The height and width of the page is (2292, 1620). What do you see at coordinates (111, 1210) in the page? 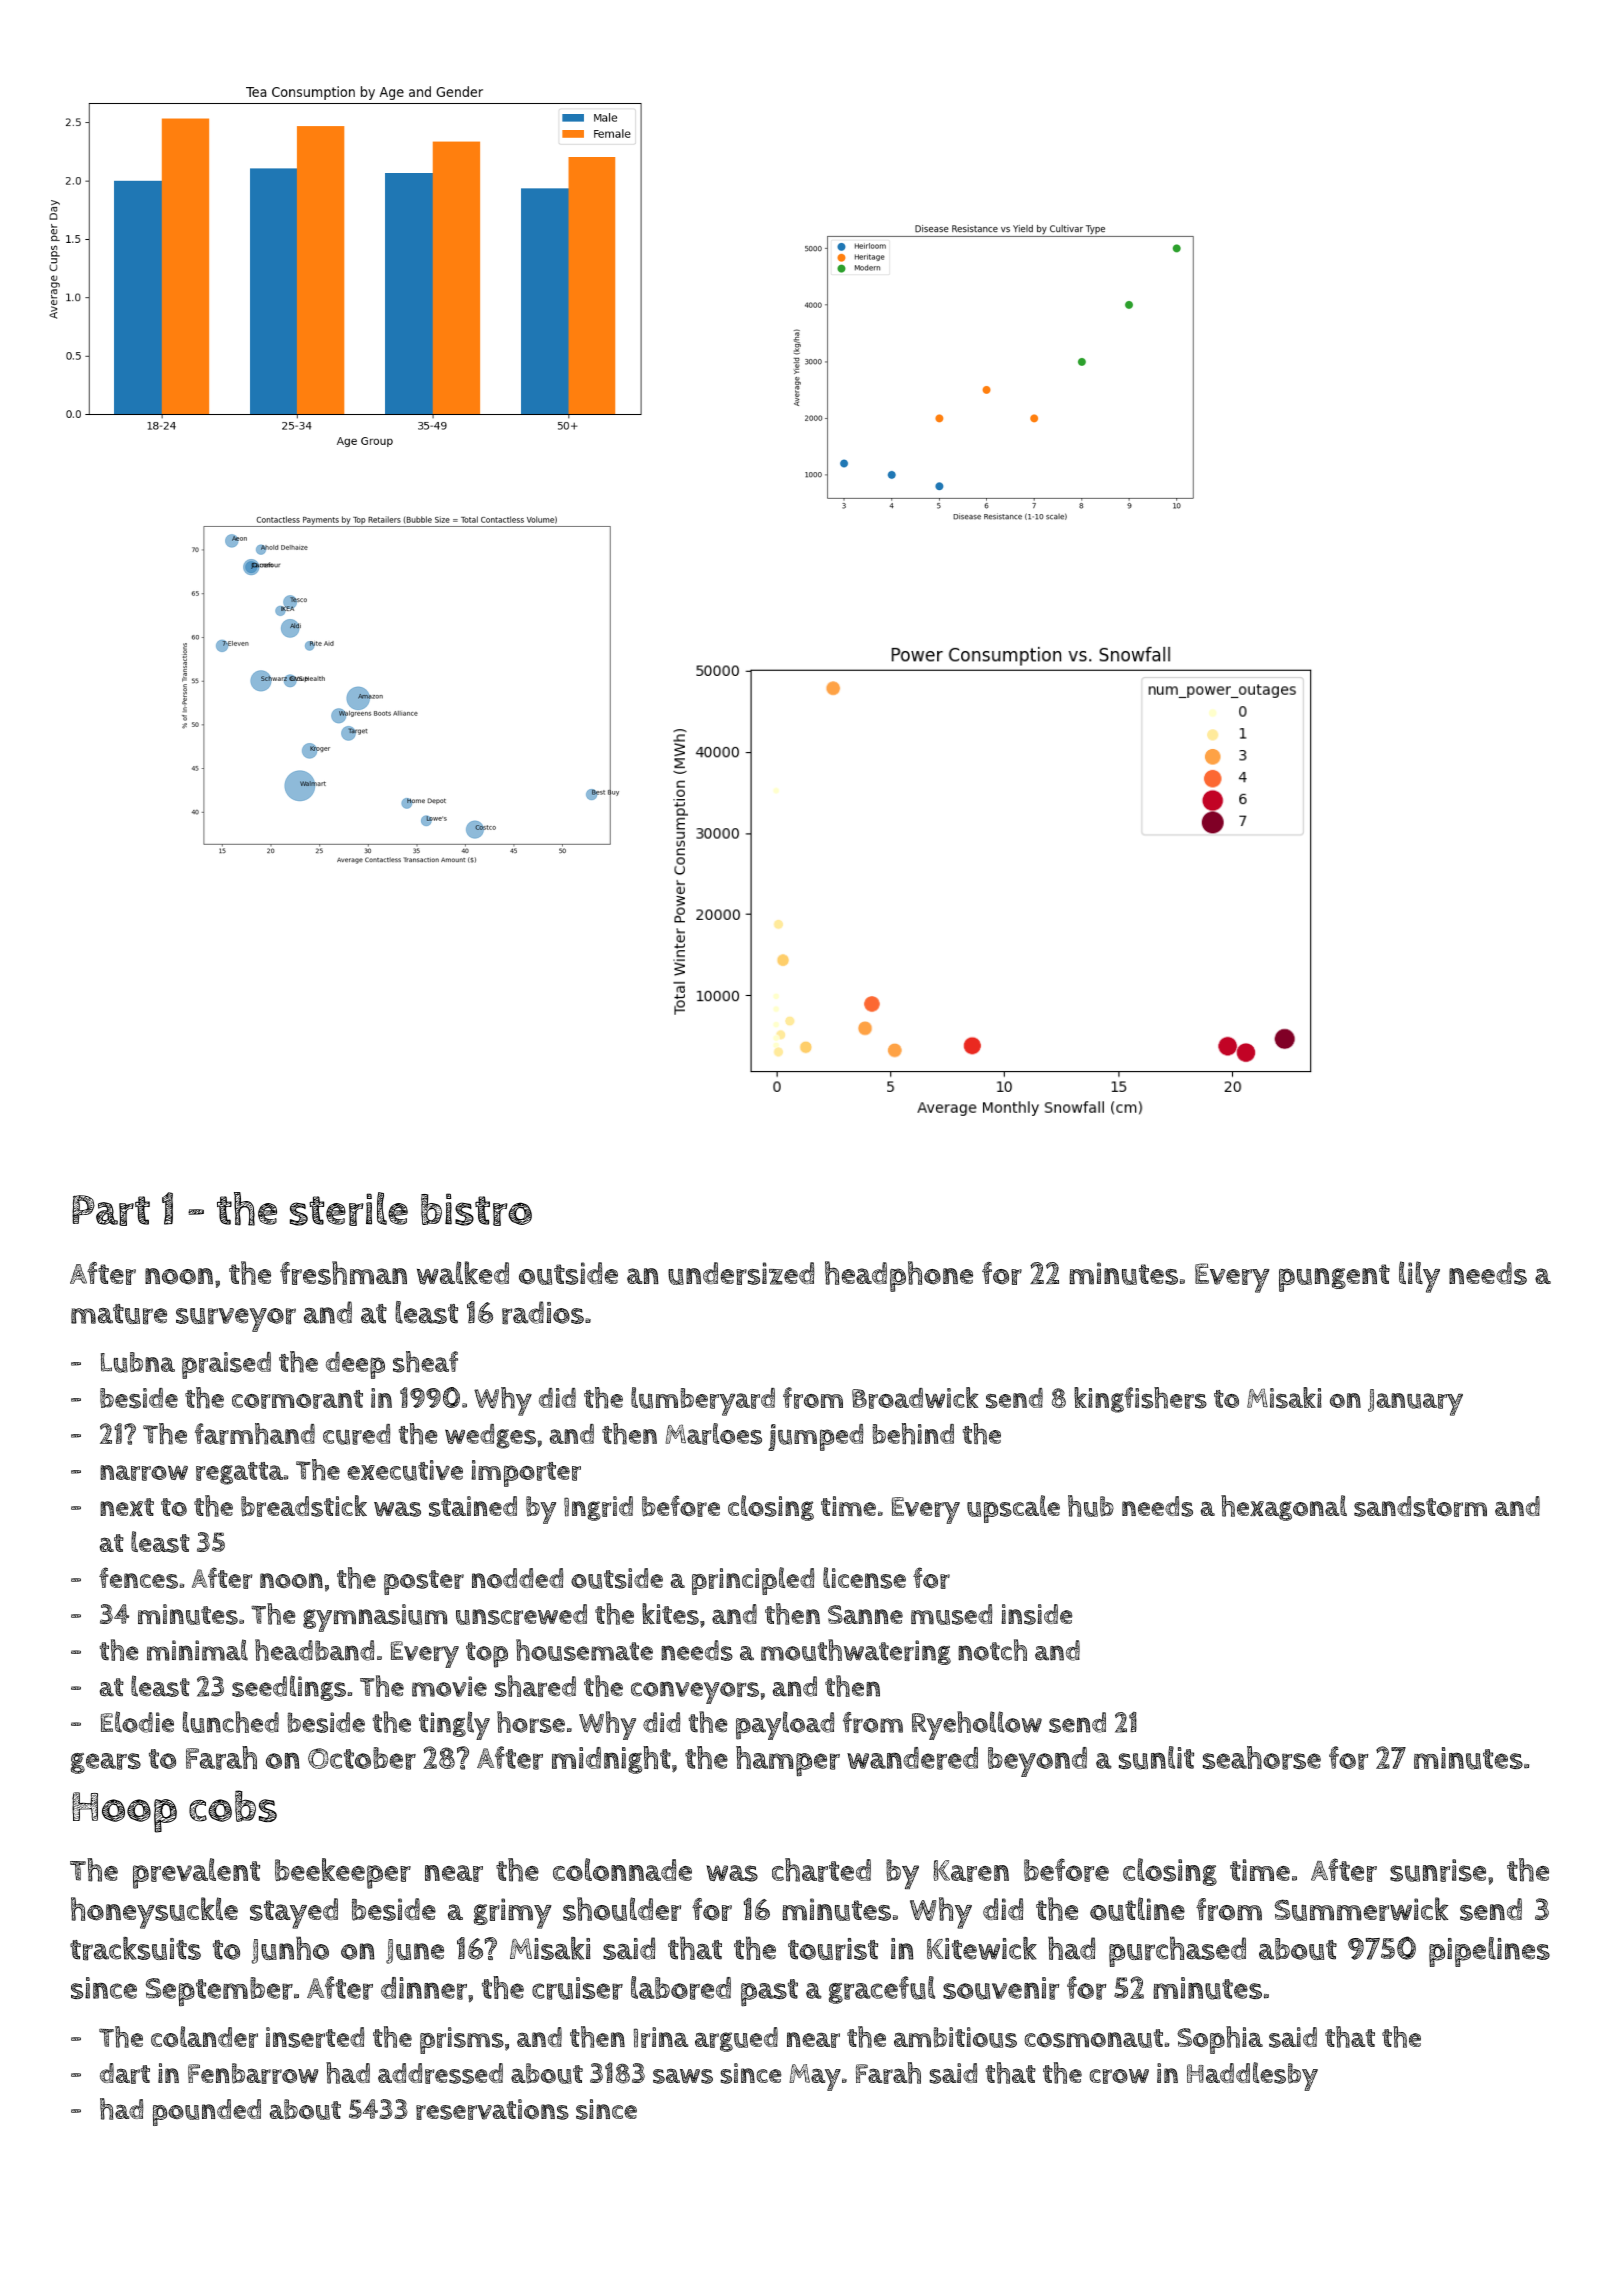
I see `Part` at bounding box center [111, 1210].
